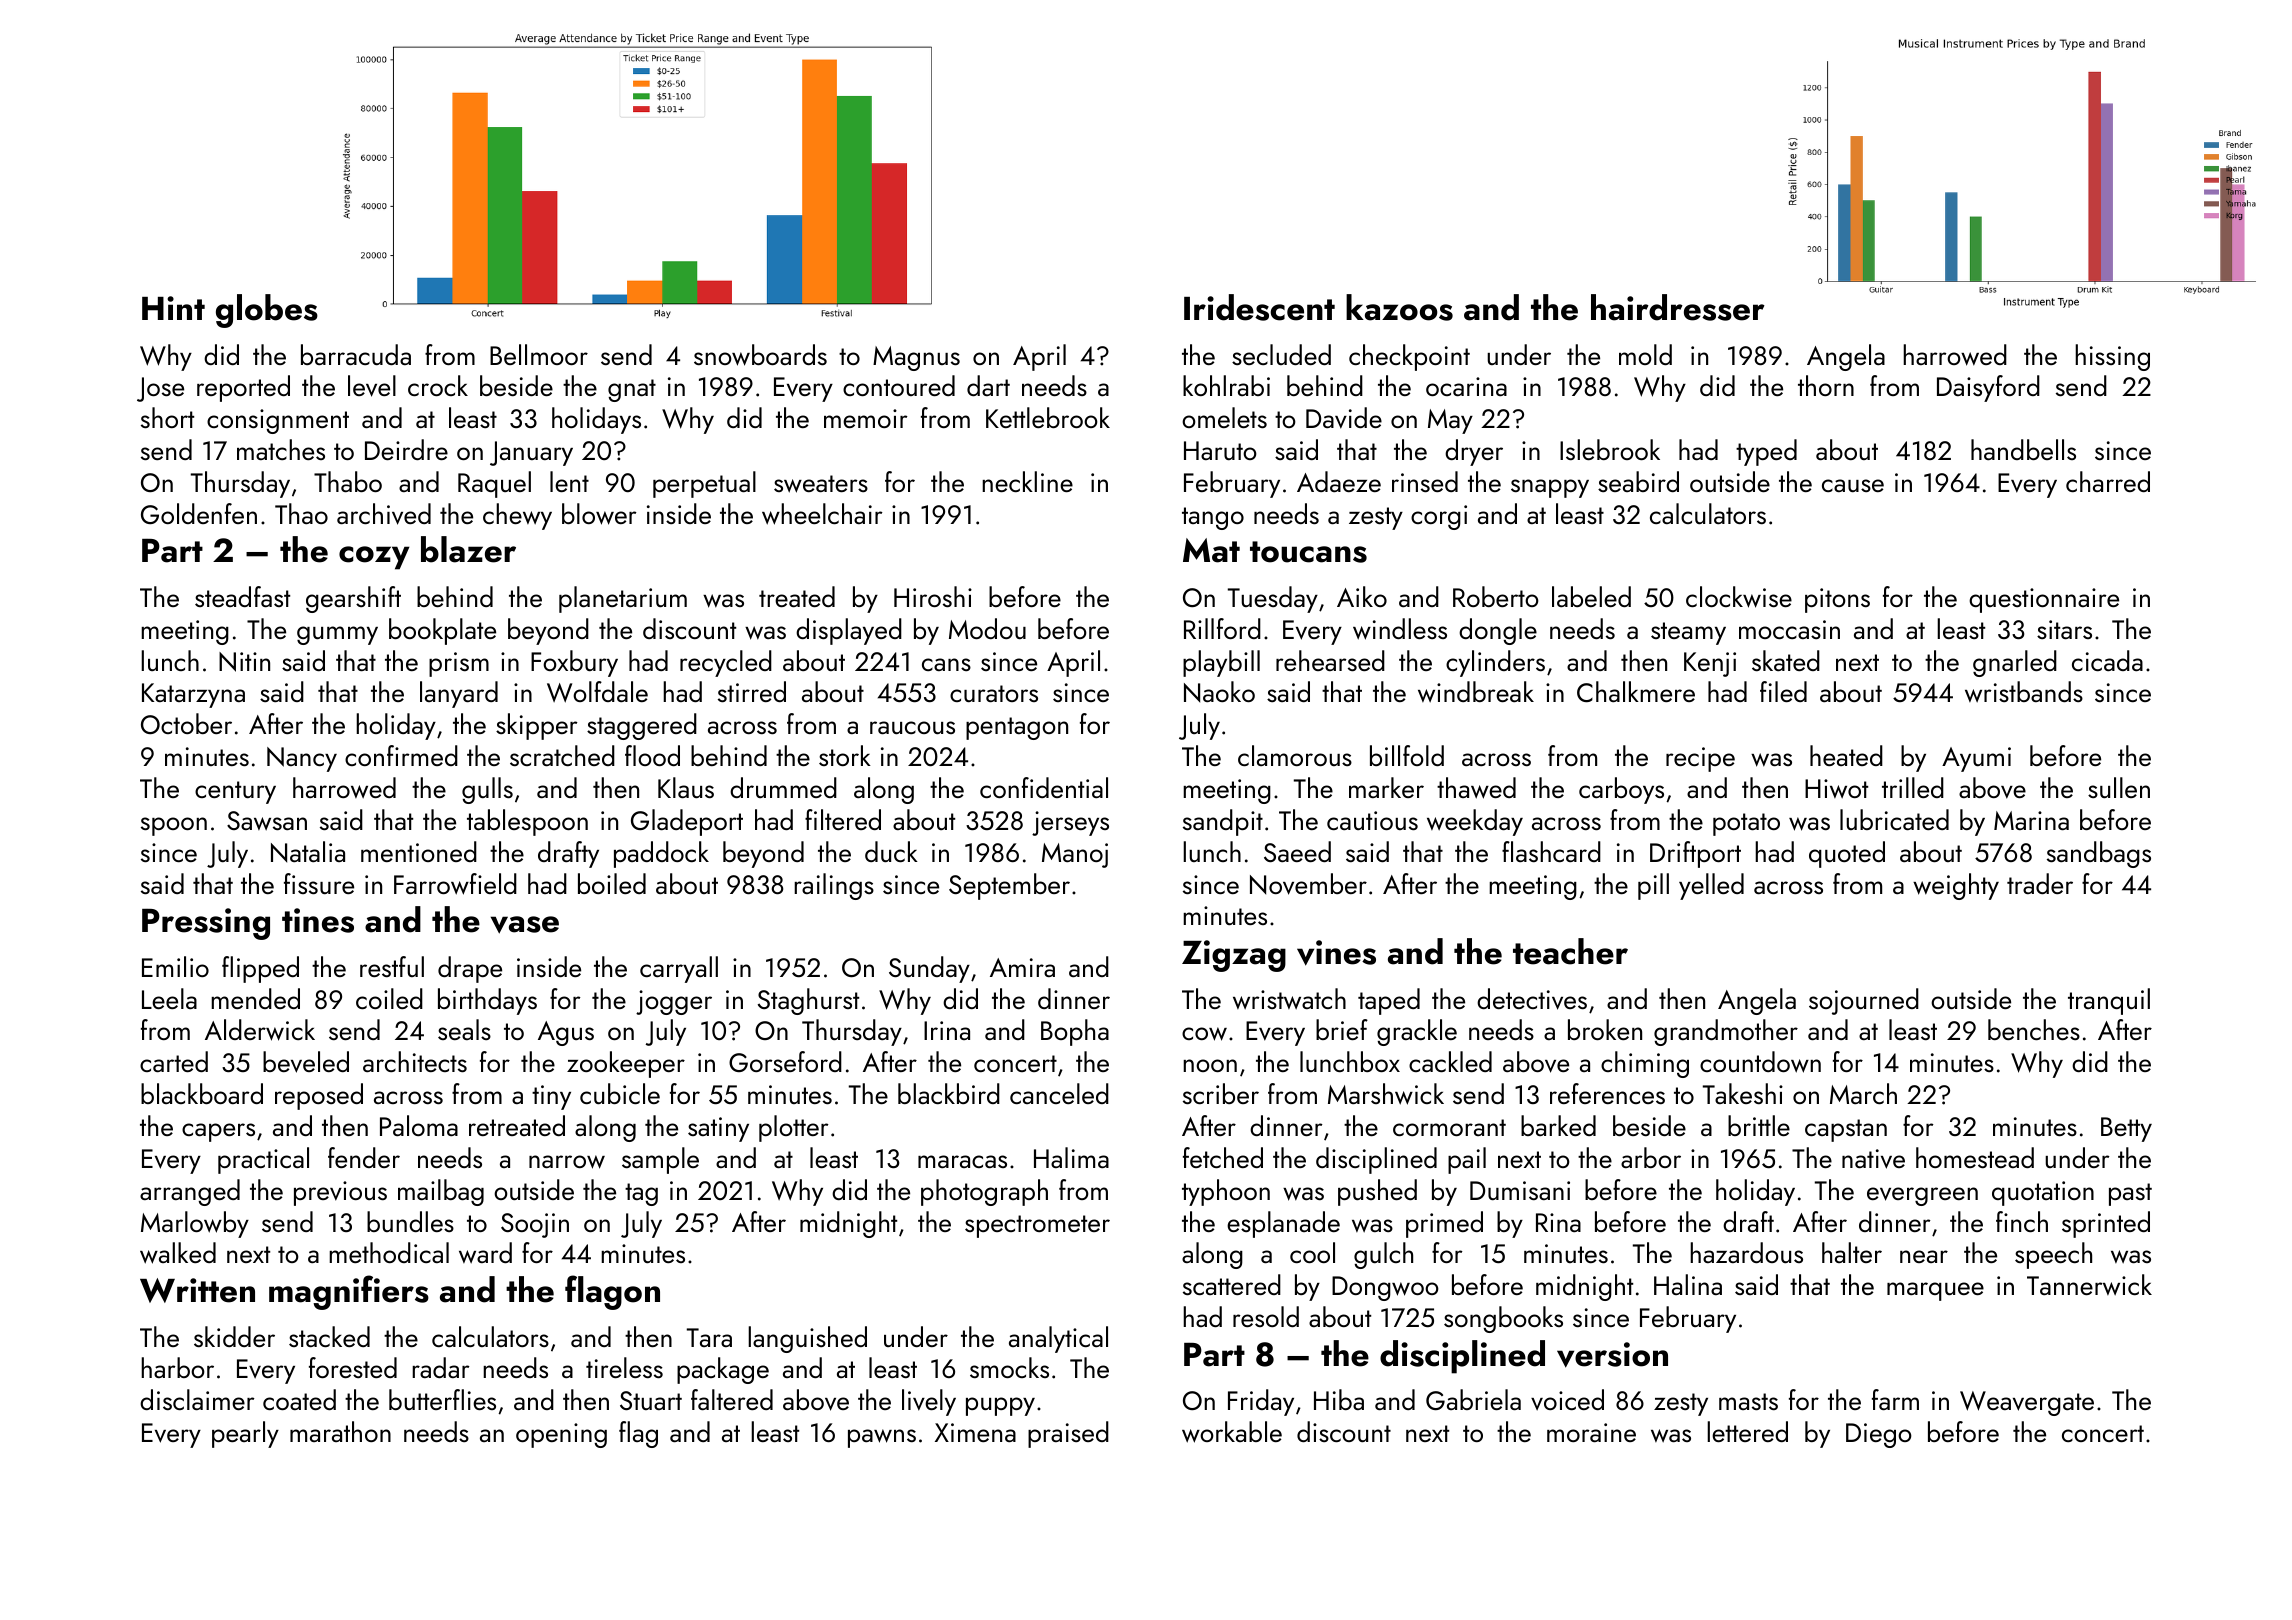  I want to click on praised, so click(1068, 1434).
